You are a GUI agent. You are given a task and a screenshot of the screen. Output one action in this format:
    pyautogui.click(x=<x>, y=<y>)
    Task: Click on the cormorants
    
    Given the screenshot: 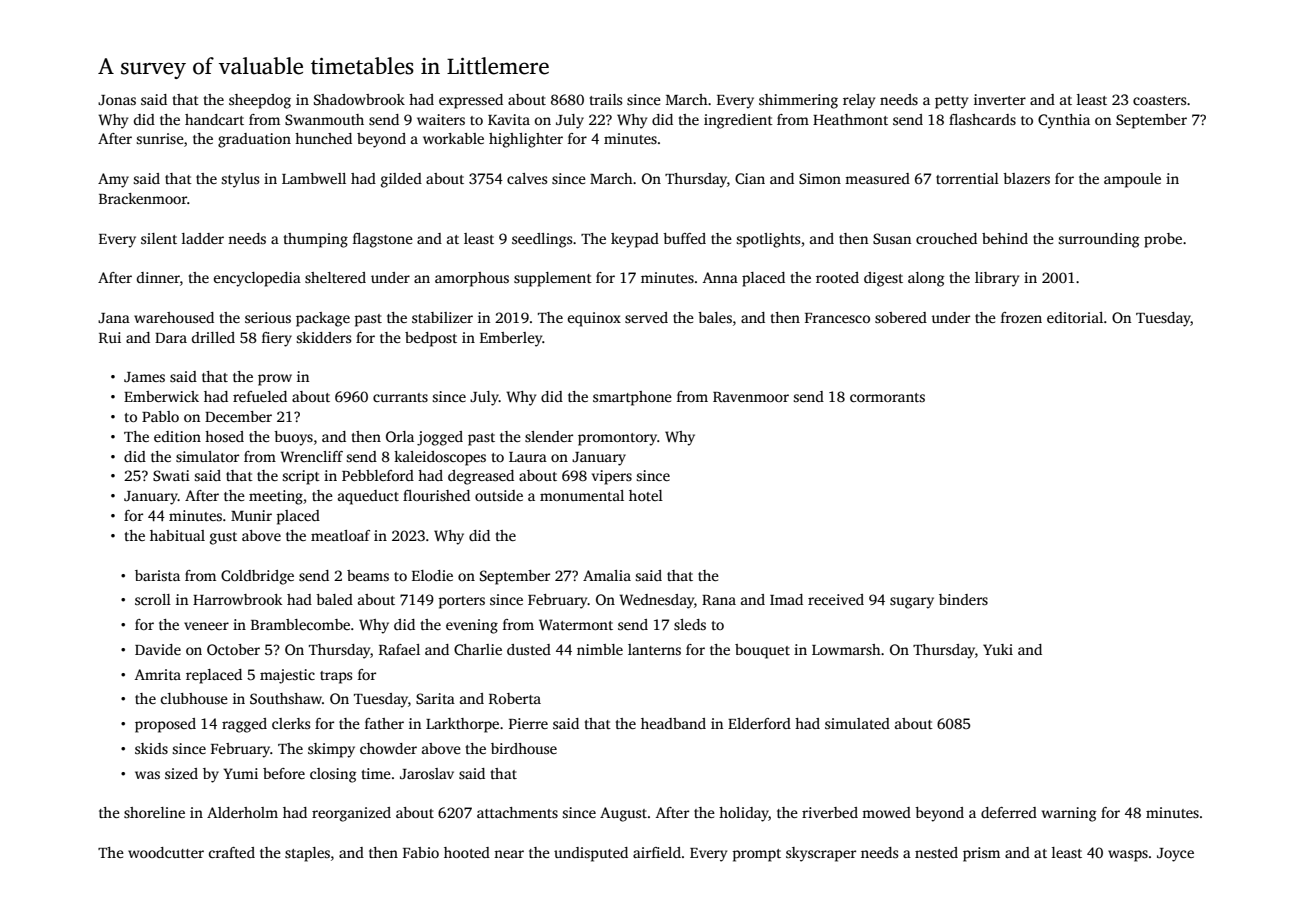 What is the action you would take?
    pyautogui.click(x=887, y=397)
